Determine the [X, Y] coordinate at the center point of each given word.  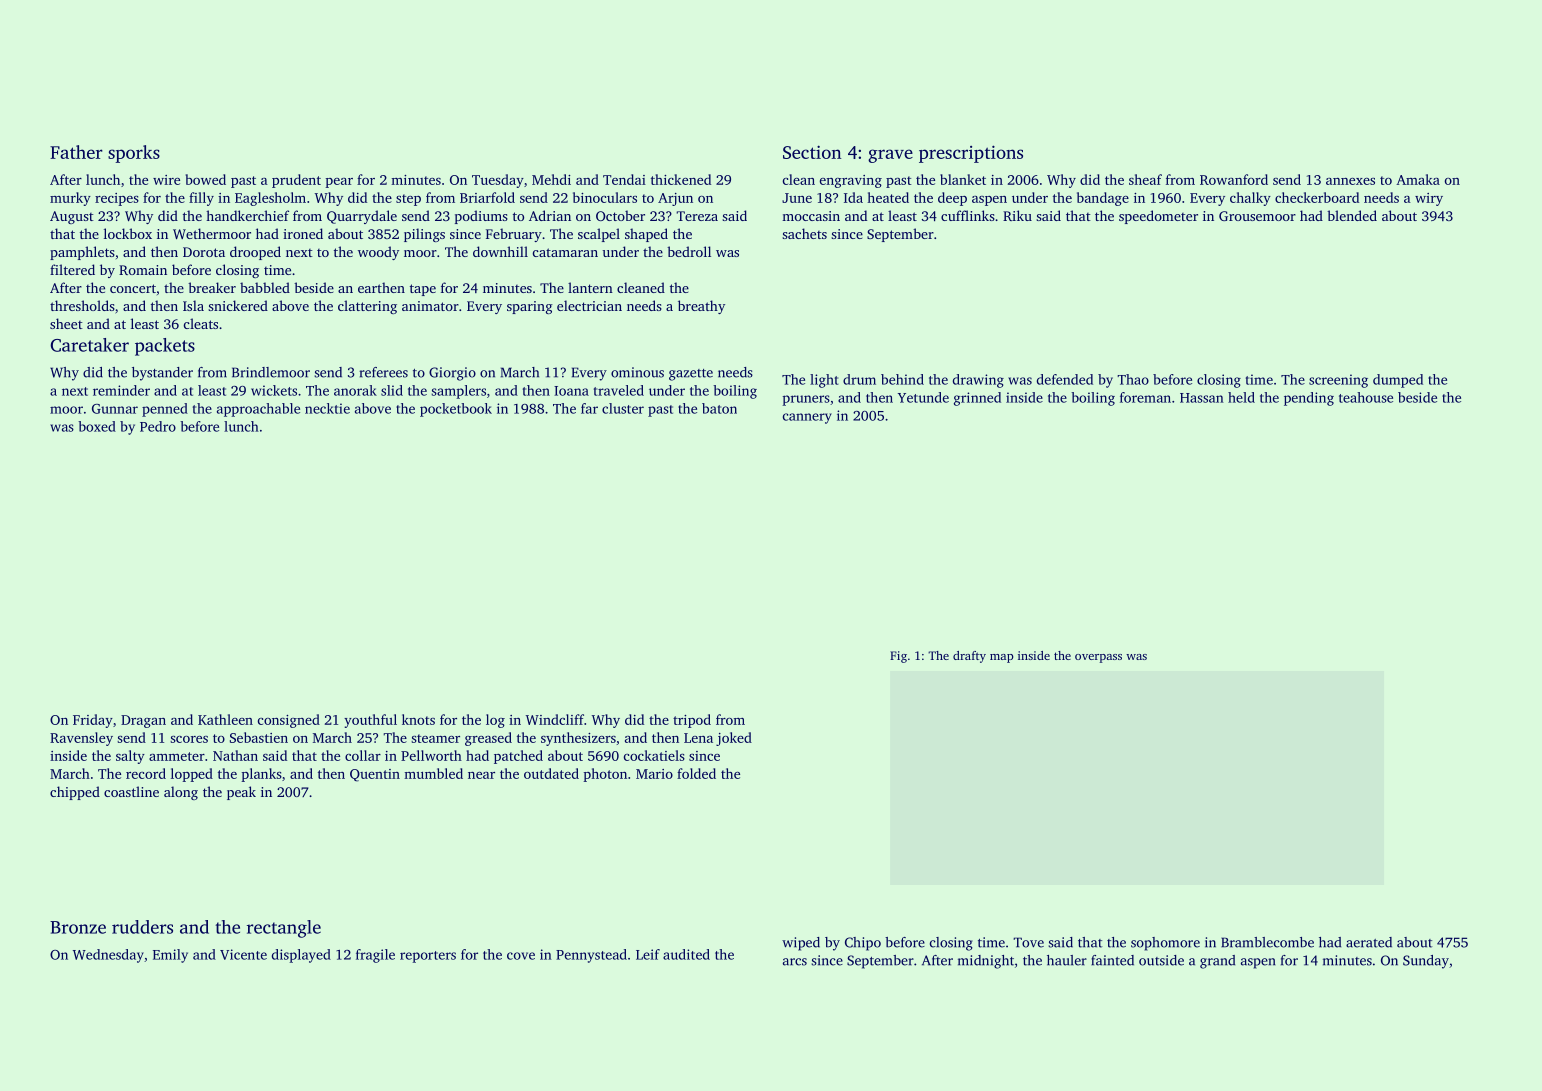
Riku [1017, 215]
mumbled [433, 773]
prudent [296, 181]
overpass [1098, 658]
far [589, 408]
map [1002, 658]
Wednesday [108, 956]
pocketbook [456, 410]
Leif [648, 954]
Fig [898, 657]
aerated [1369, 942]
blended [1352, 215]
